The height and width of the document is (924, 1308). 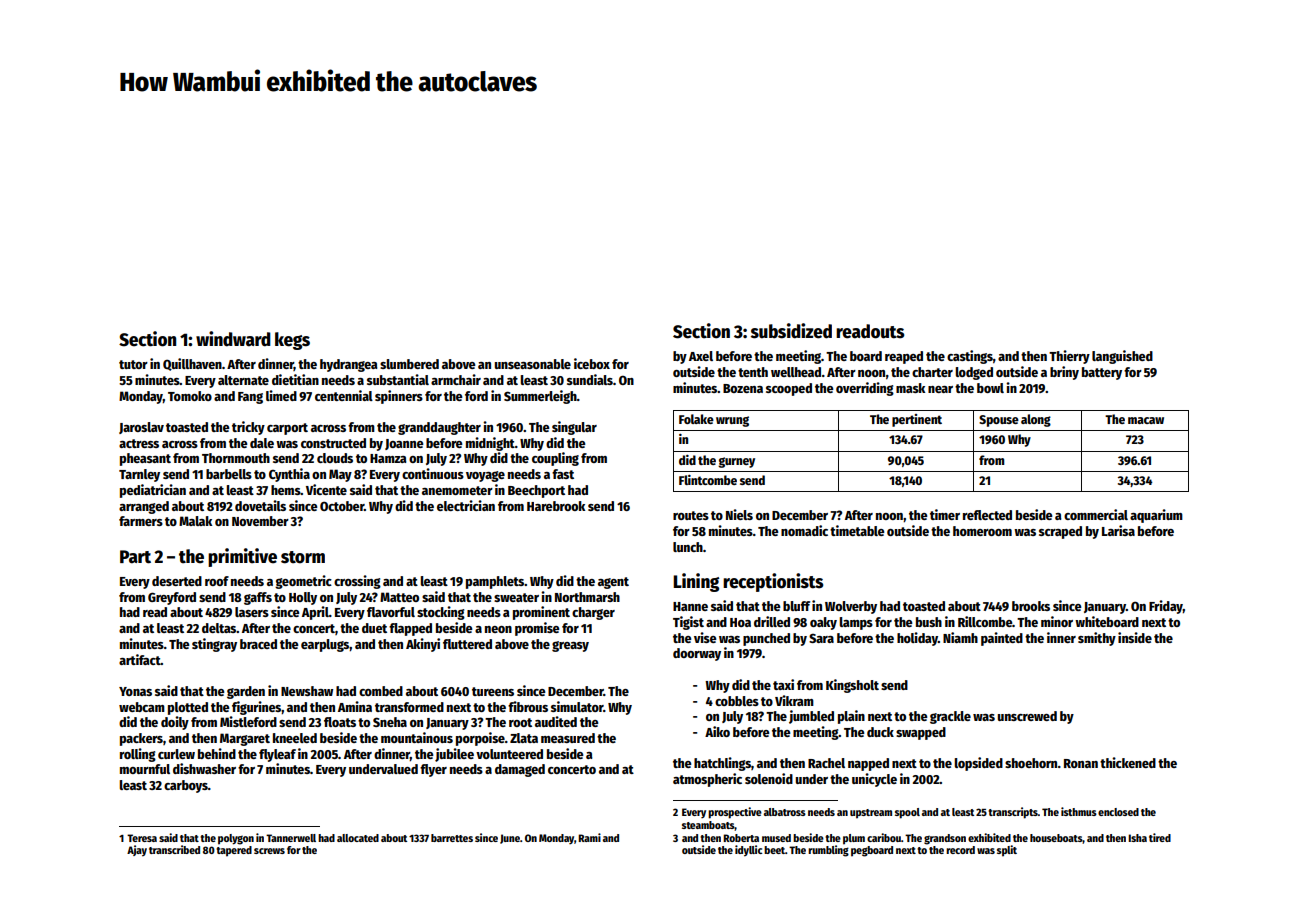 I want to click on October, so click(x=342, y=506).
